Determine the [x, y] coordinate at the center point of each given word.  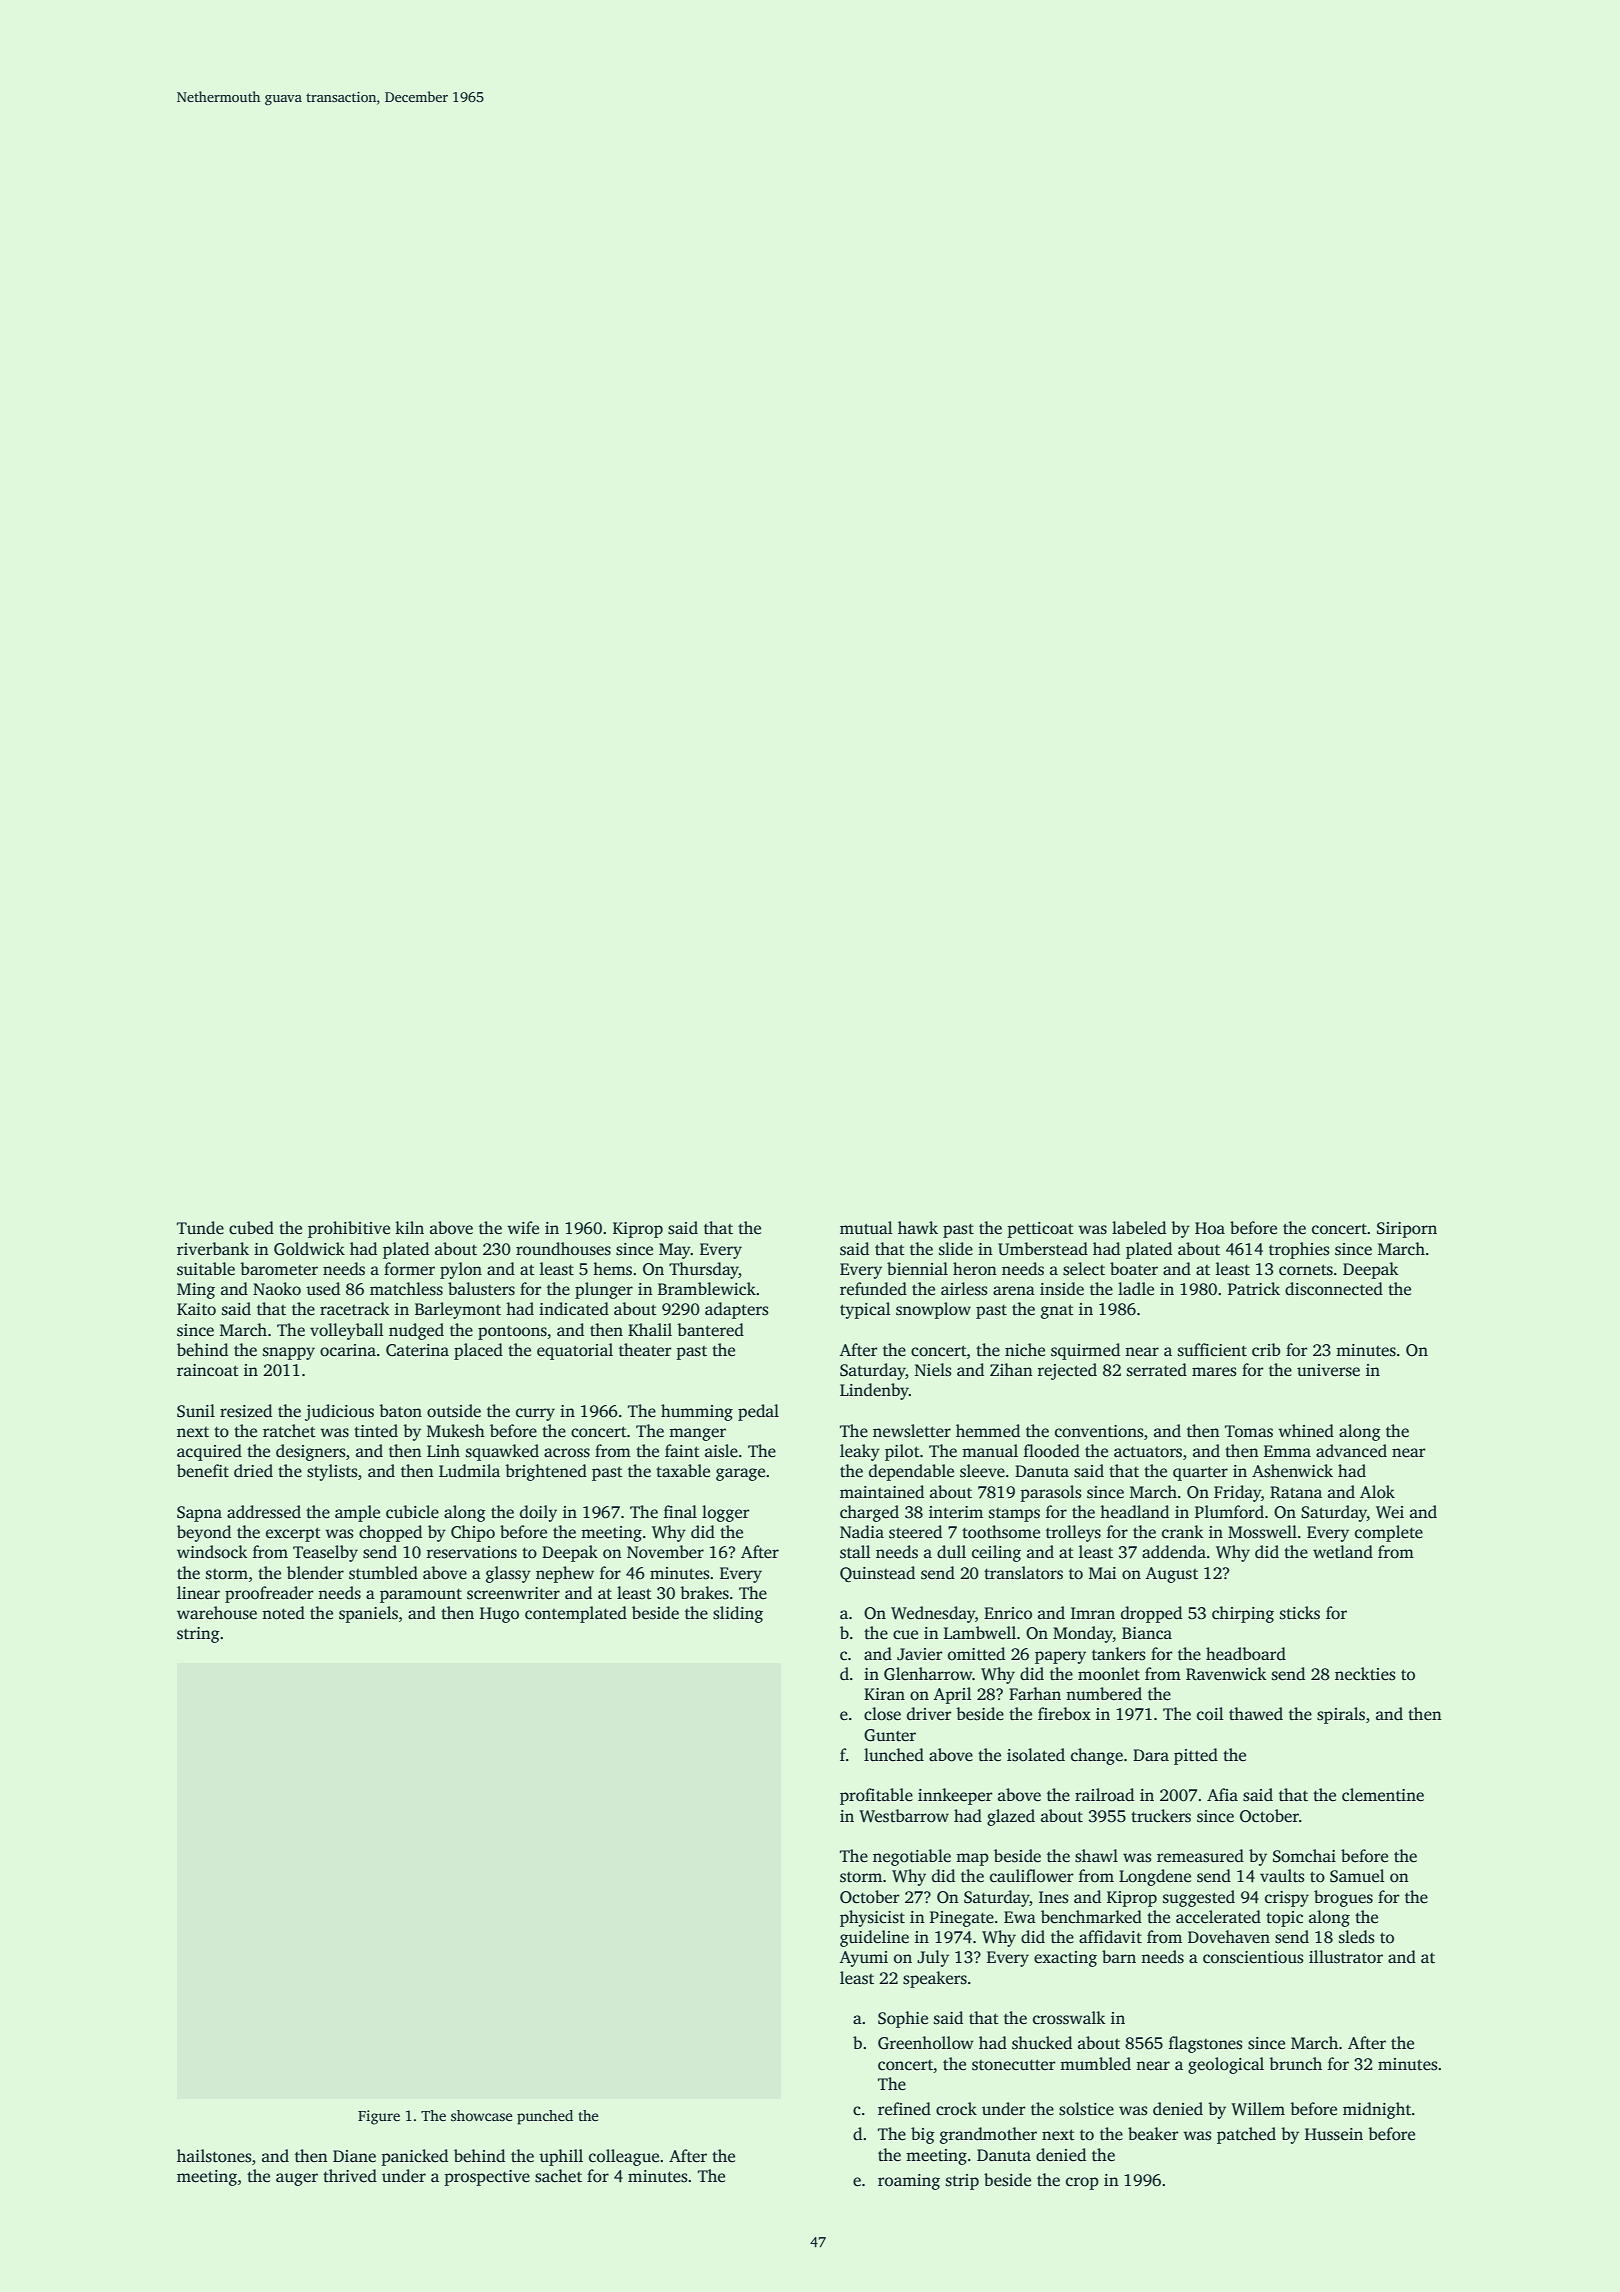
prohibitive [349, 1229]
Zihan [1011, 1369]
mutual [866, 1227]
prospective [487, 2178]
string [198, 1635]
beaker [1153, 2133]
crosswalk [1069, 2018]
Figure [379, 2117]
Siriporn [1407, 1230]
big [923, 2135]
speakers [935, 1979]
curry [535, 1414]
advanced [1351, 1451]
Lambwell [980, 1633]
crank [1182, 1531]
